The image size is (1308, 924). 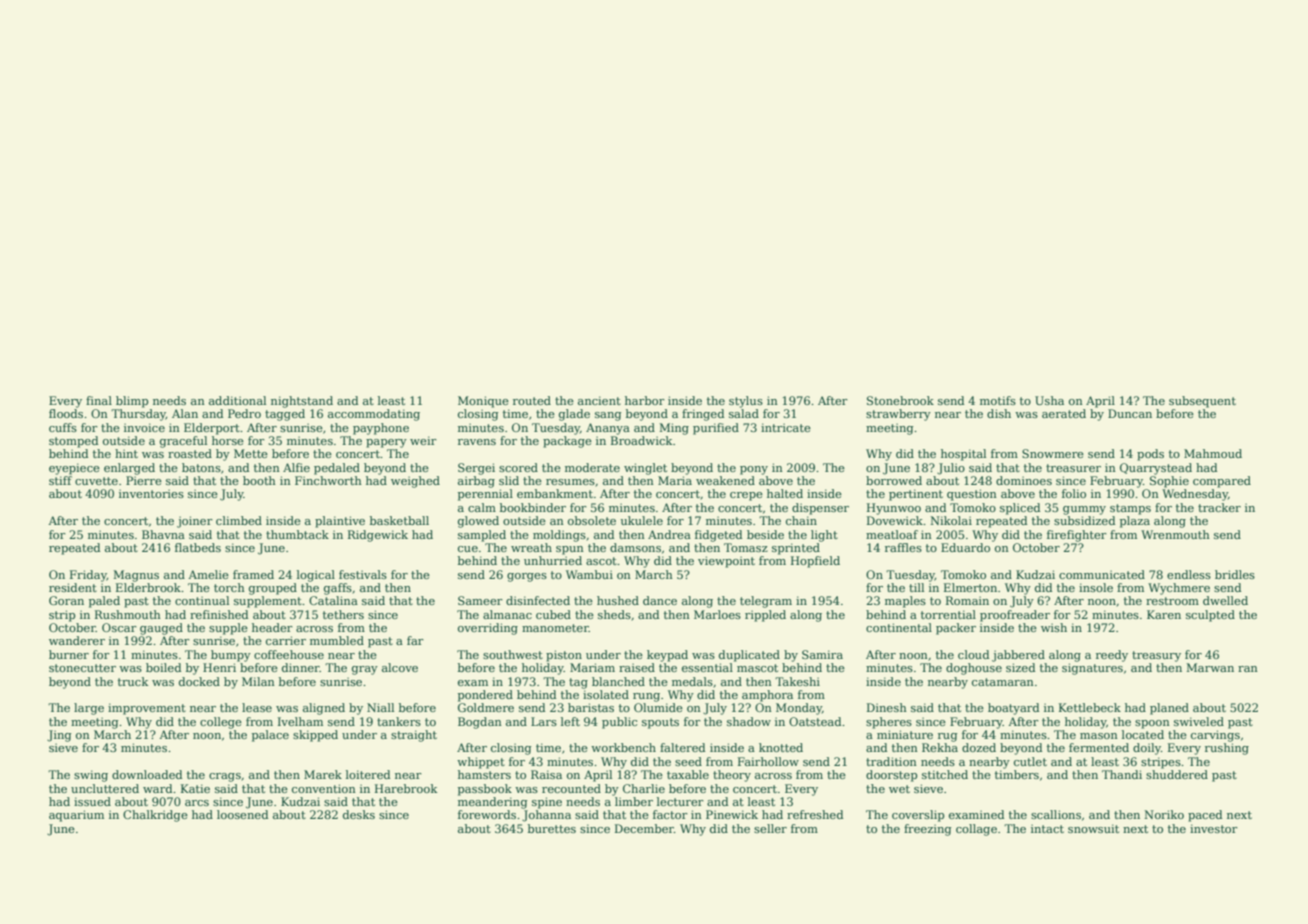 What do you see at coordinates (1202, 402) in the image?
I see `subsequent` at bounding box center [1202, 402].
